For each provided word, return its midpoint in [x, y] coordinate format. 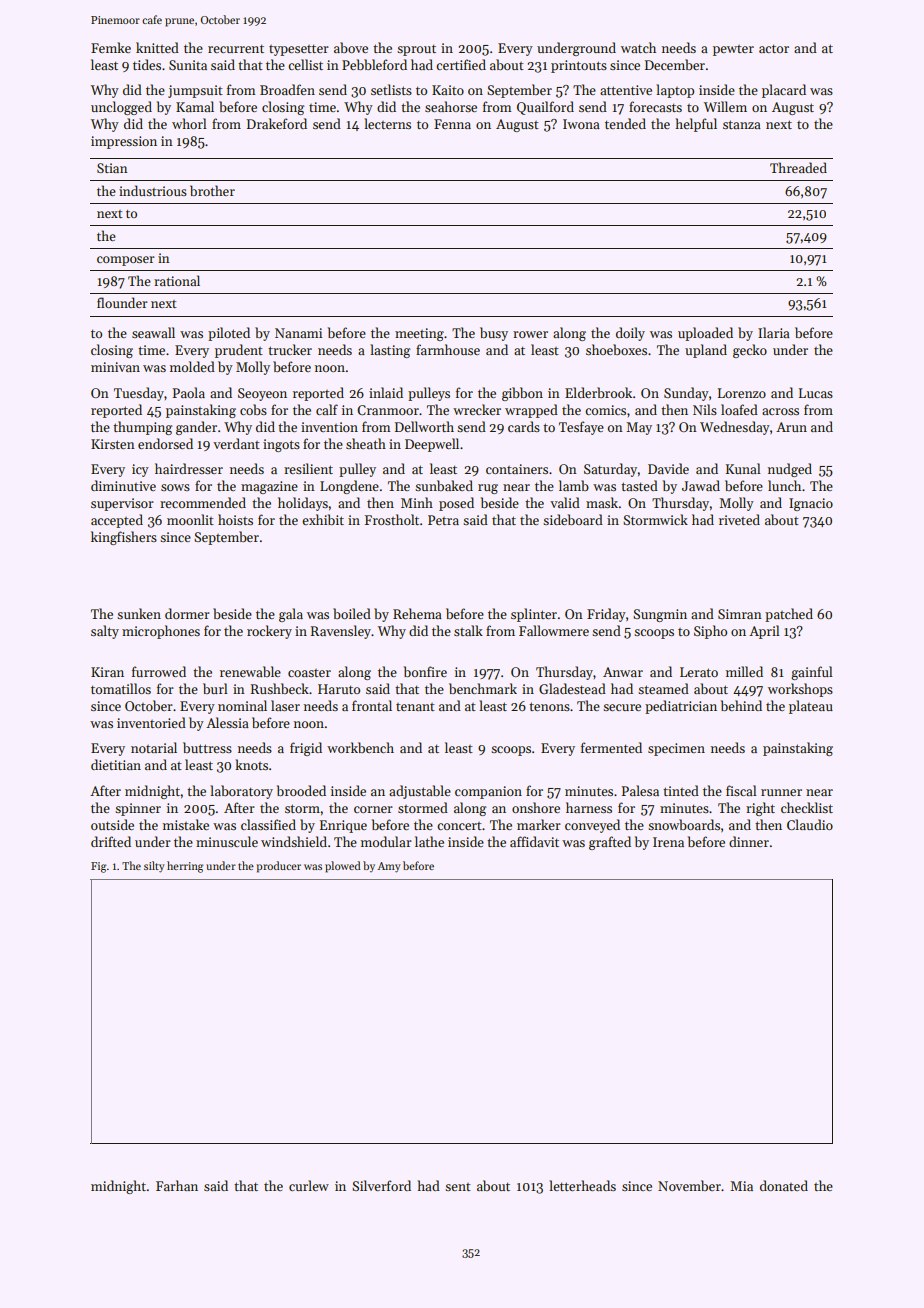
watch [638, 47]
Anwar [623, 672]
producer [278, 867]
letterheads [582, 1185]
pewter [733, 50]
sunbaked [444, 485]
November [689, 1185]
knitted [157, 47]
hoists [235, 519]
